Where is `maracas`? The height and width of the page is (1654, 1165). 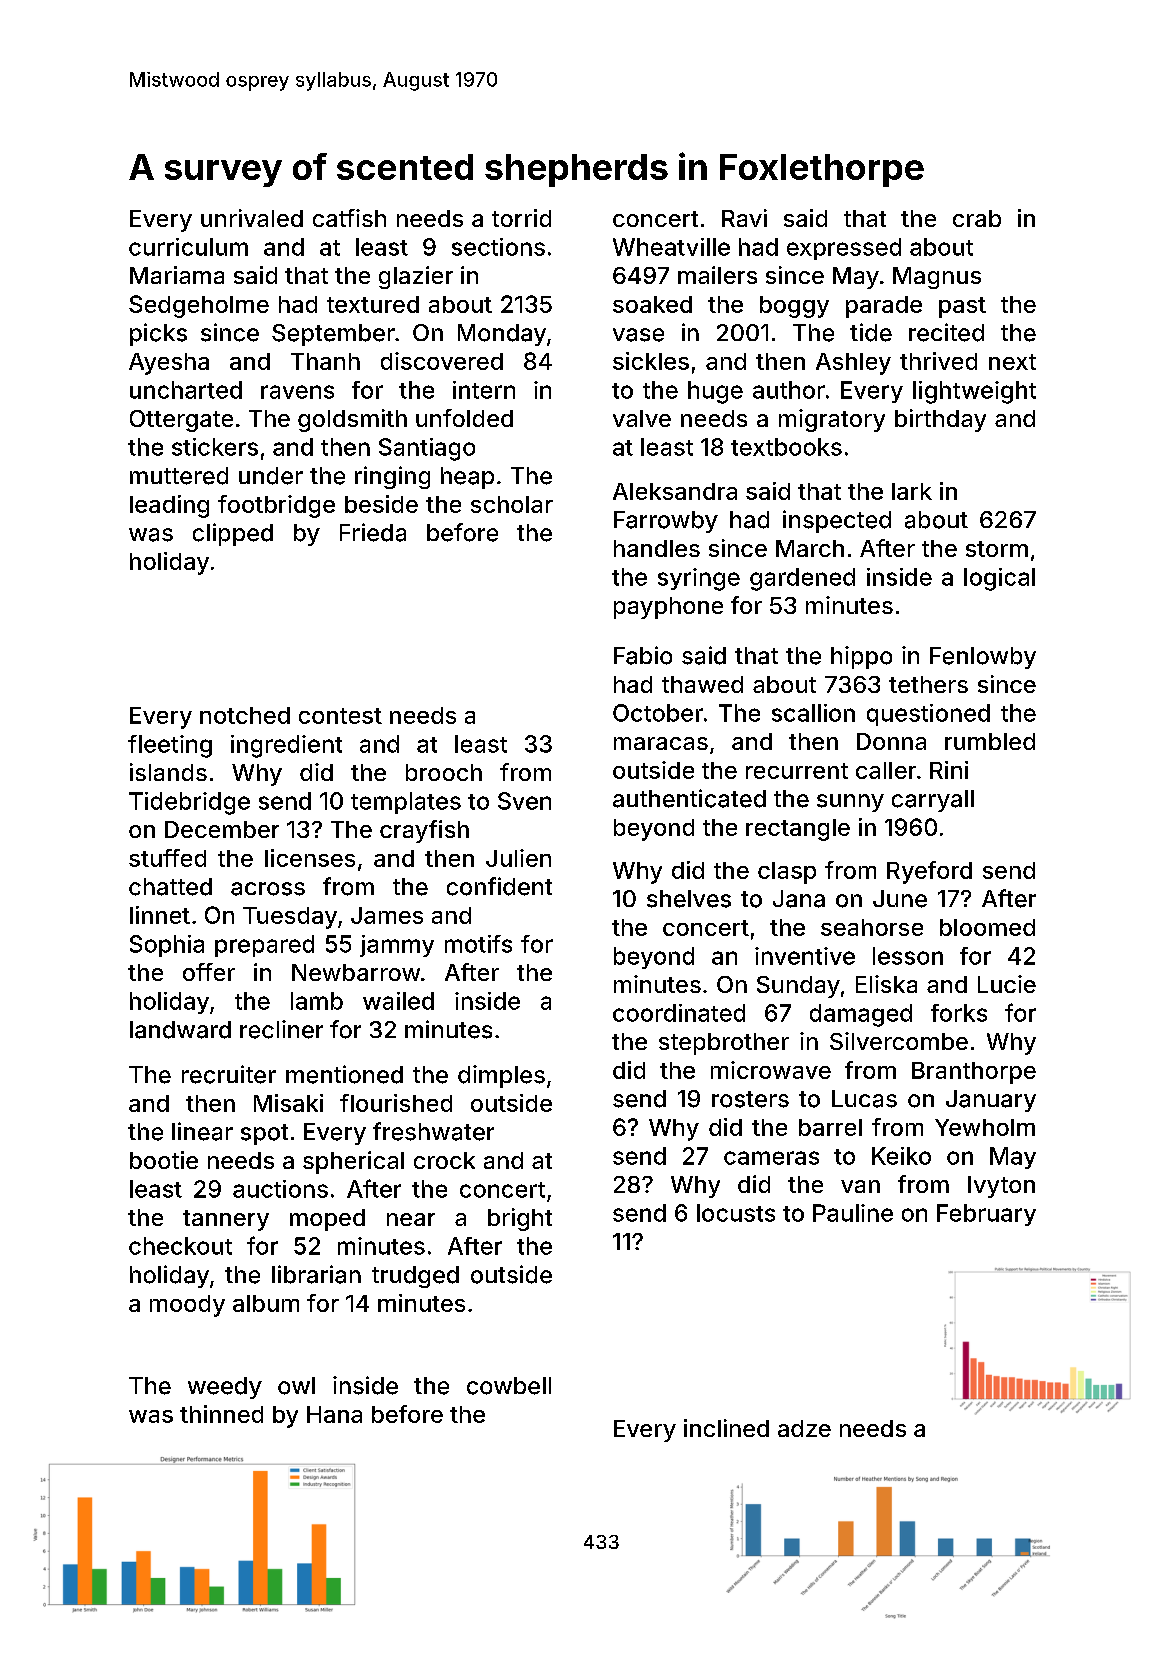 maracas is located at coordinates (661, 743).
